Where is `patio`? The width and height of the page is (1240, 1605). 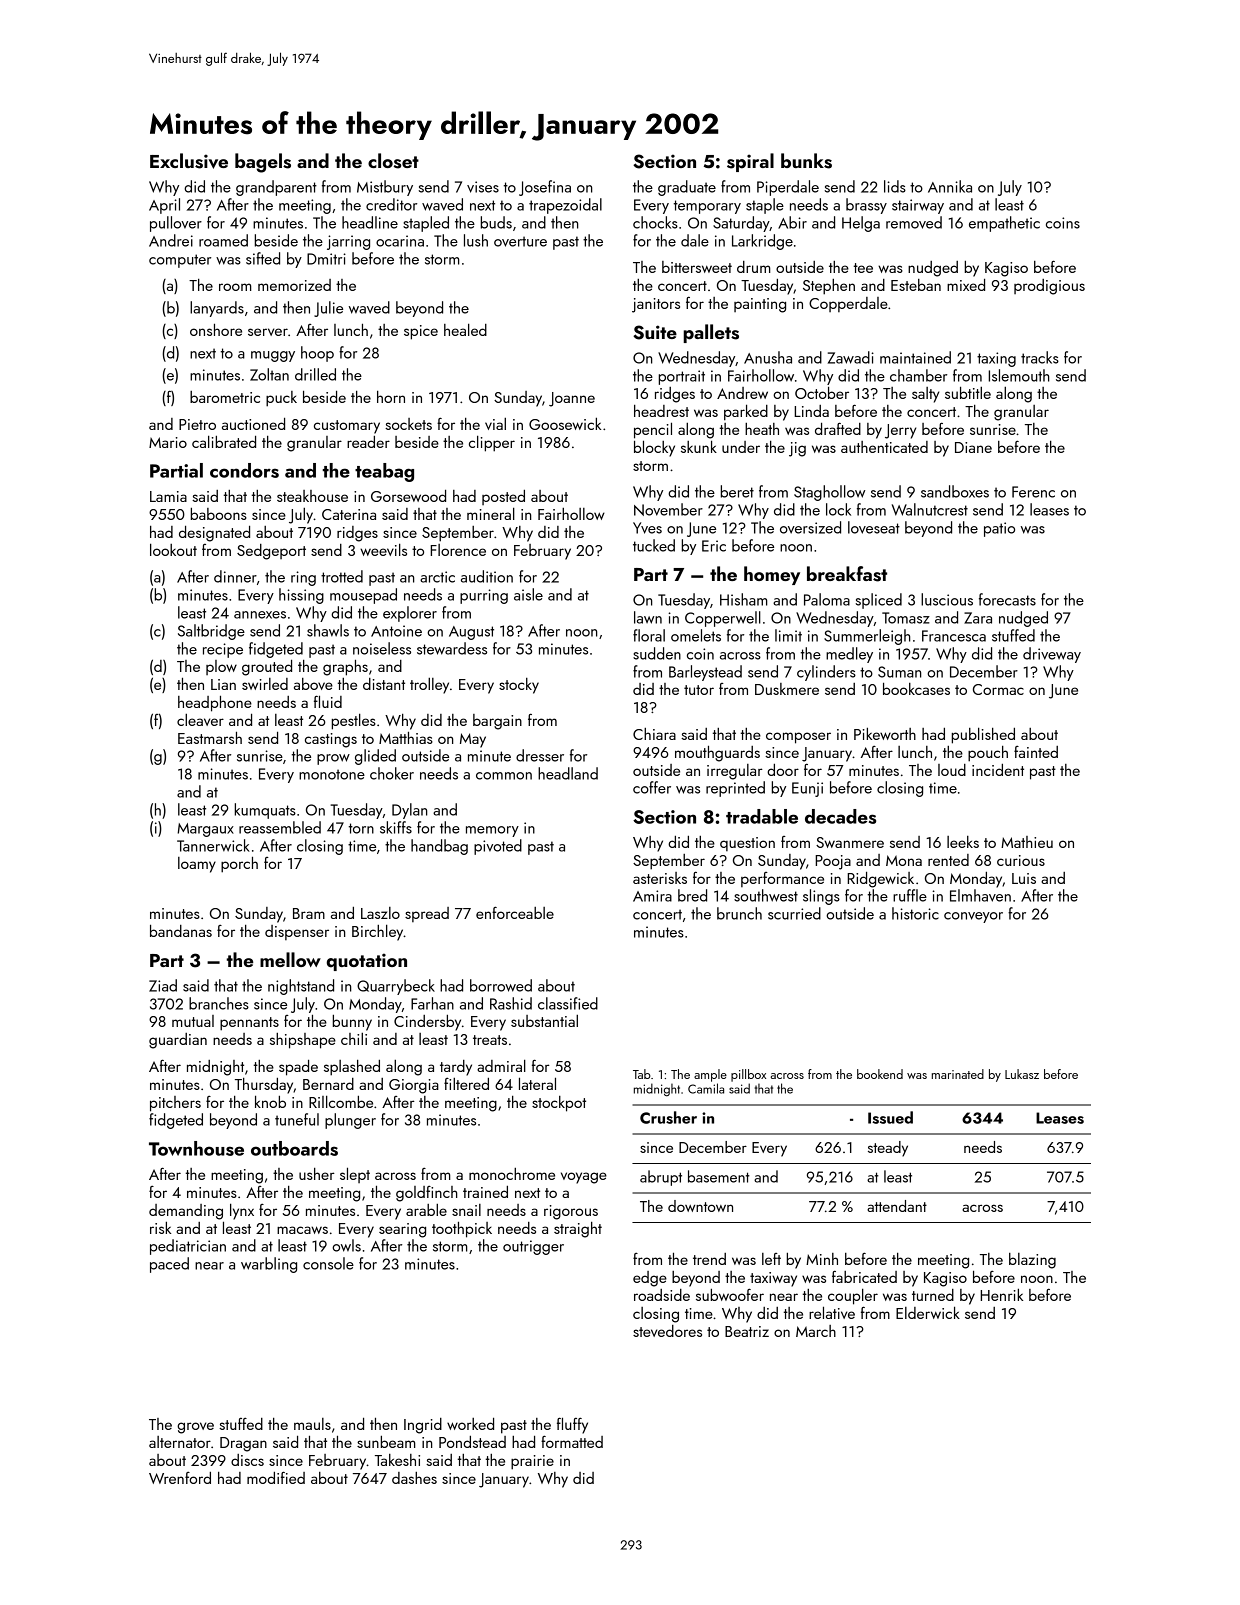 patio is located at coordinates (999, 529).
